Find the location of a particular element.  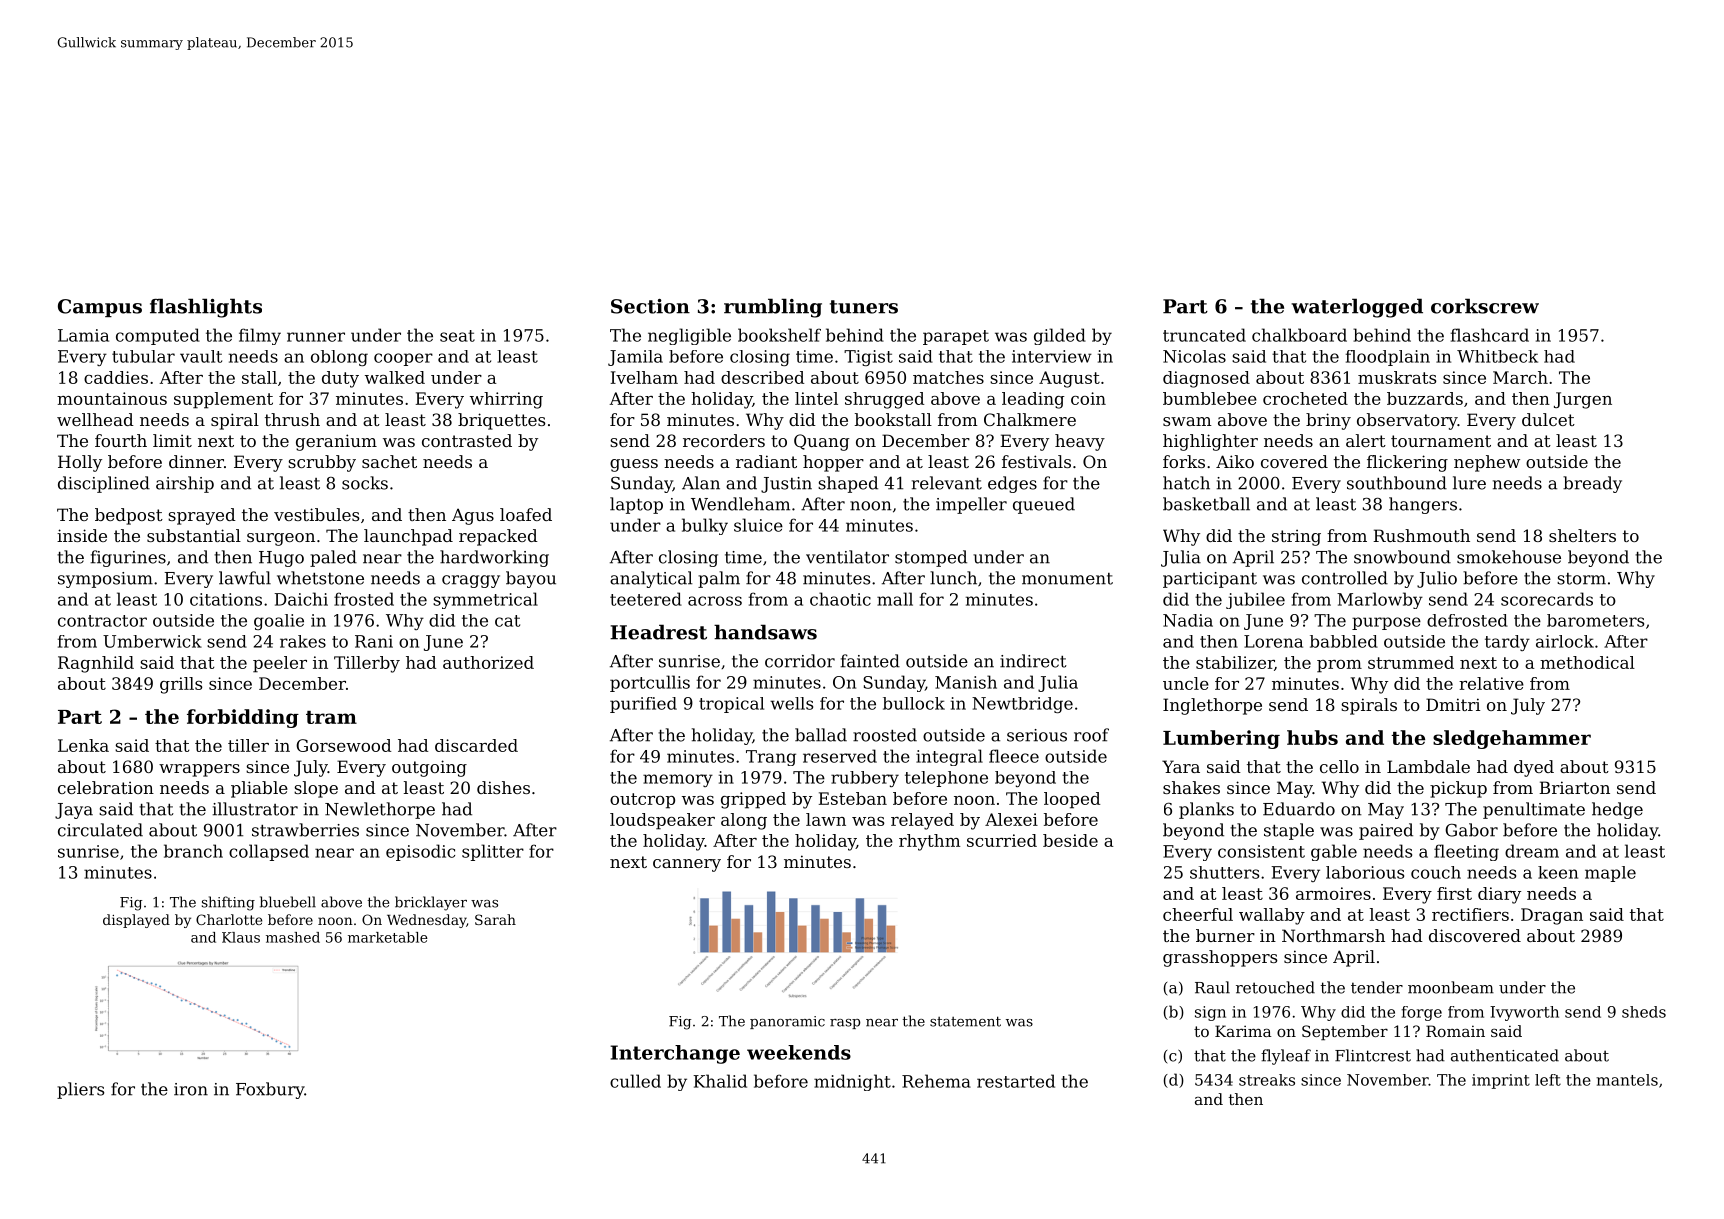

festivals is located at coordinates (1036, 461).
